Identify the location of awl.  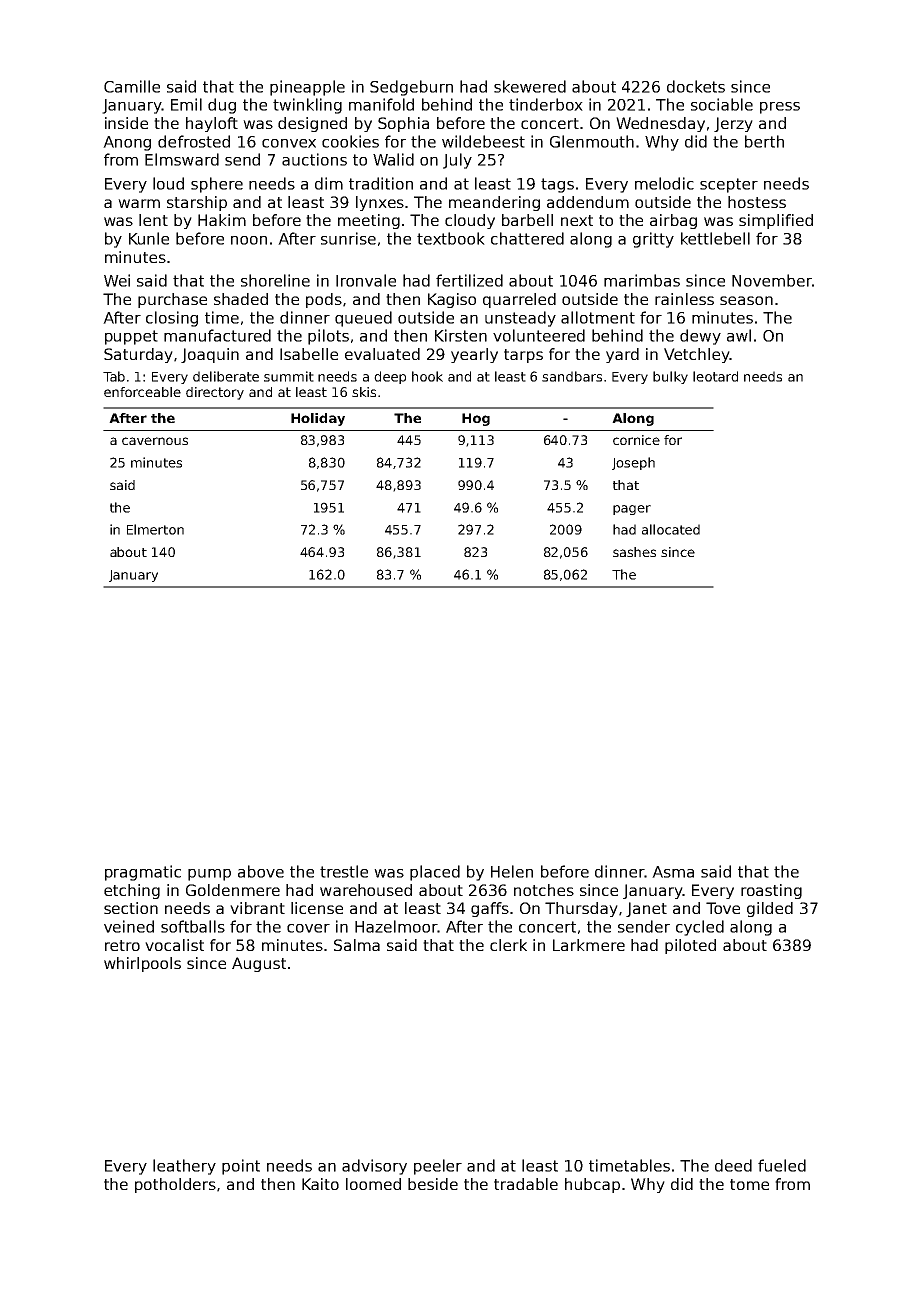
(739, 335).
